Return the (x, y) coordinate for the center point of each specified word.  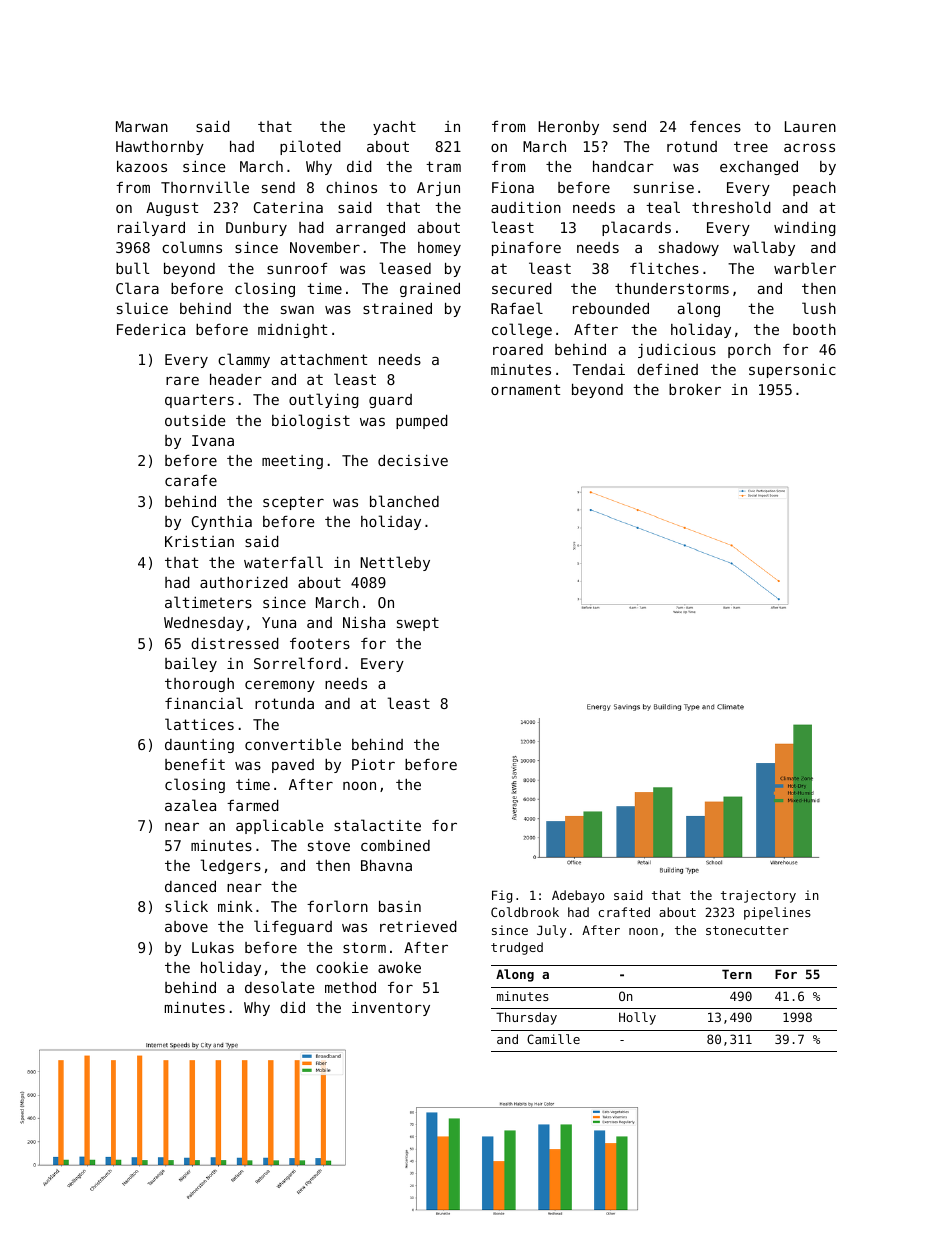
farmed (253, 805)
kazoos (142, 166)
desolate (279, 987)
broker (695, 389)
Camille (553, 1039)
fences (715, 126)
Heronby (568, 128)
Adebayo (578, 896)
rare (182, 380)
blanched (404, 501)
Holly (637, 1018)
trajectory (758, 896)
